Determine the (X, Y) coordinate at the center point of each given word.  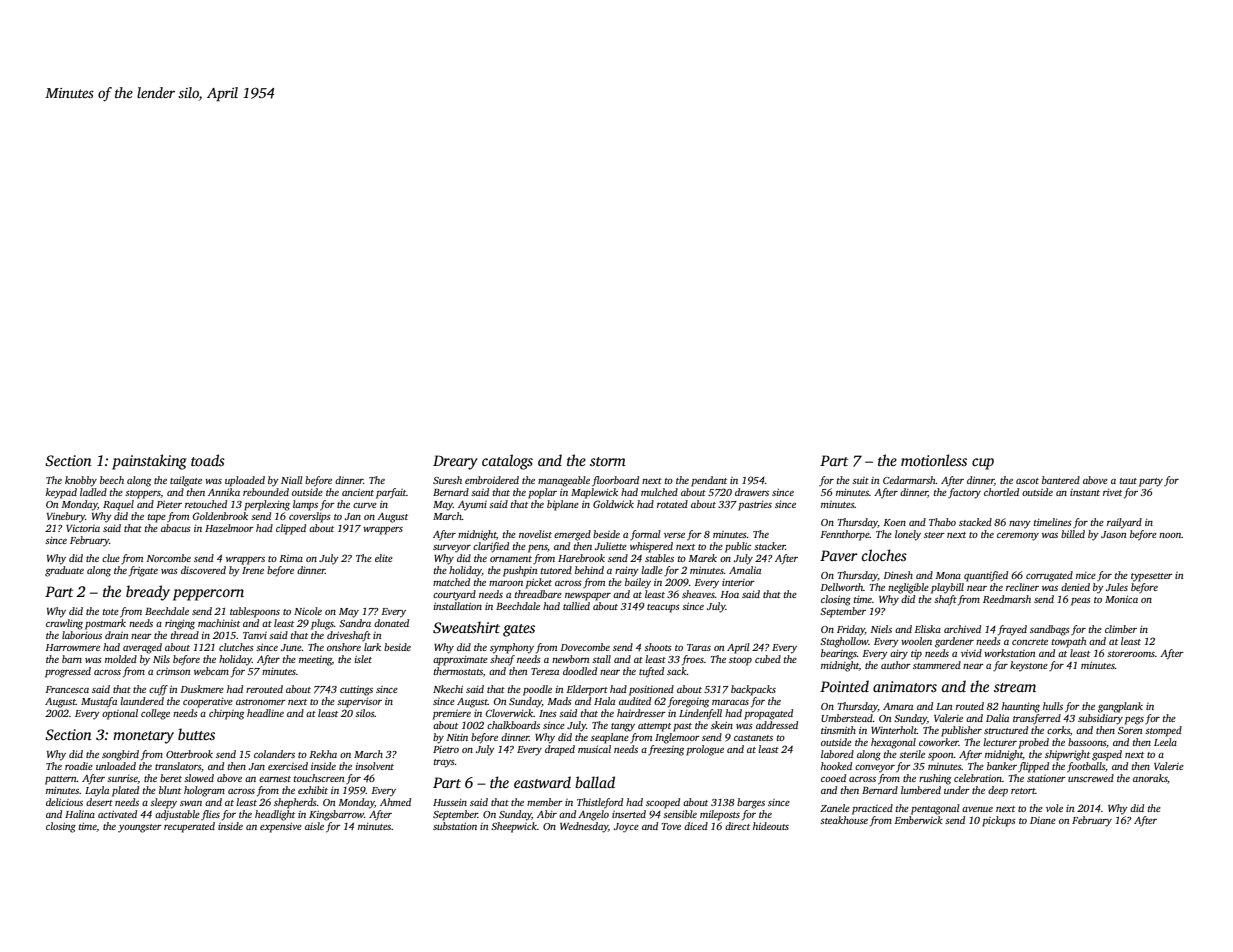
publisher (961, 731)
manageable (564, 481)
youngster (140, 828)
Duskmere (202, 689)
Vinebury (66, 517)
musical (594, 749)
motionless (934, 460)
